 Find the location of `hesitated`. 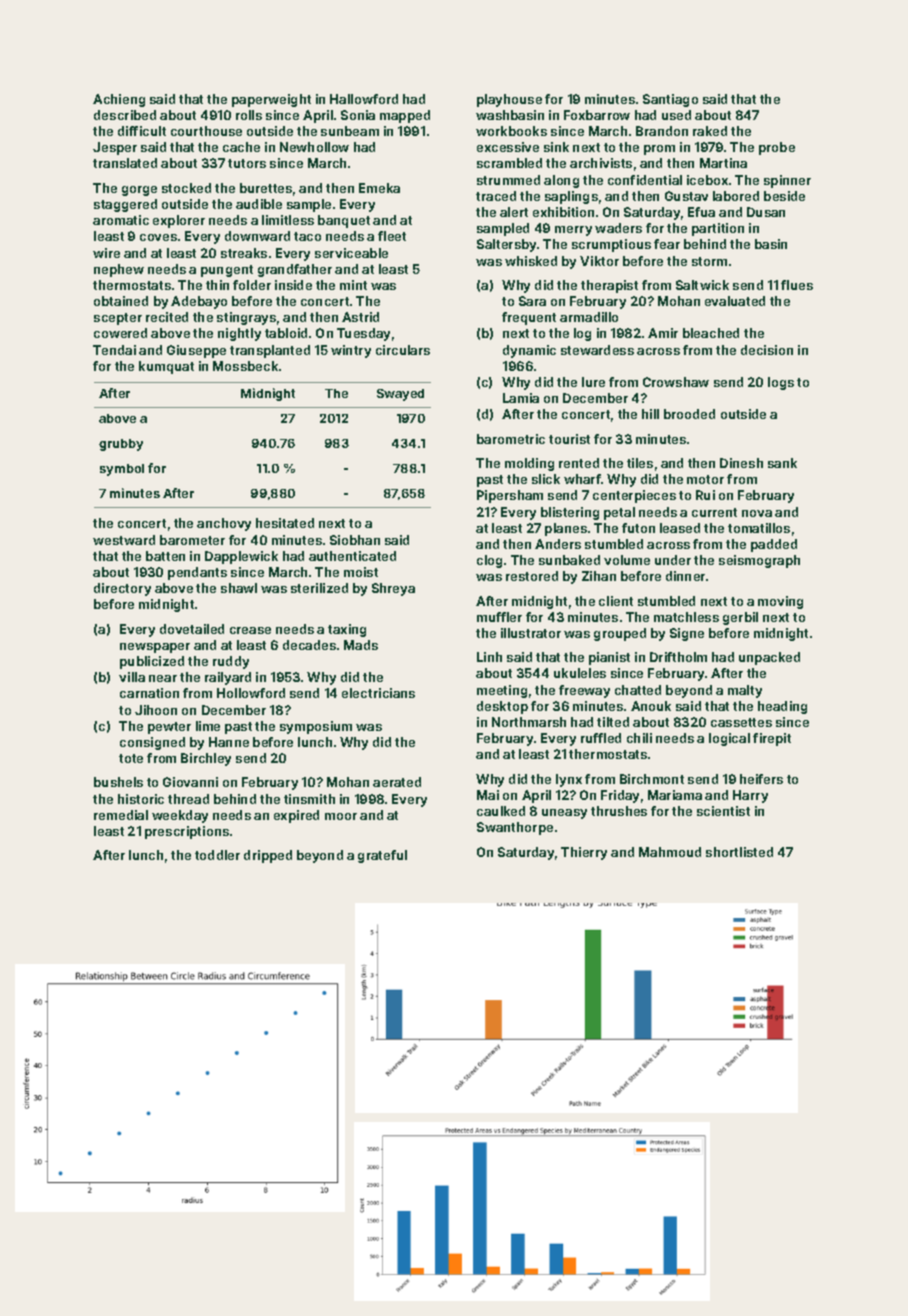

hesitated is located at coordinates (285, 523).
